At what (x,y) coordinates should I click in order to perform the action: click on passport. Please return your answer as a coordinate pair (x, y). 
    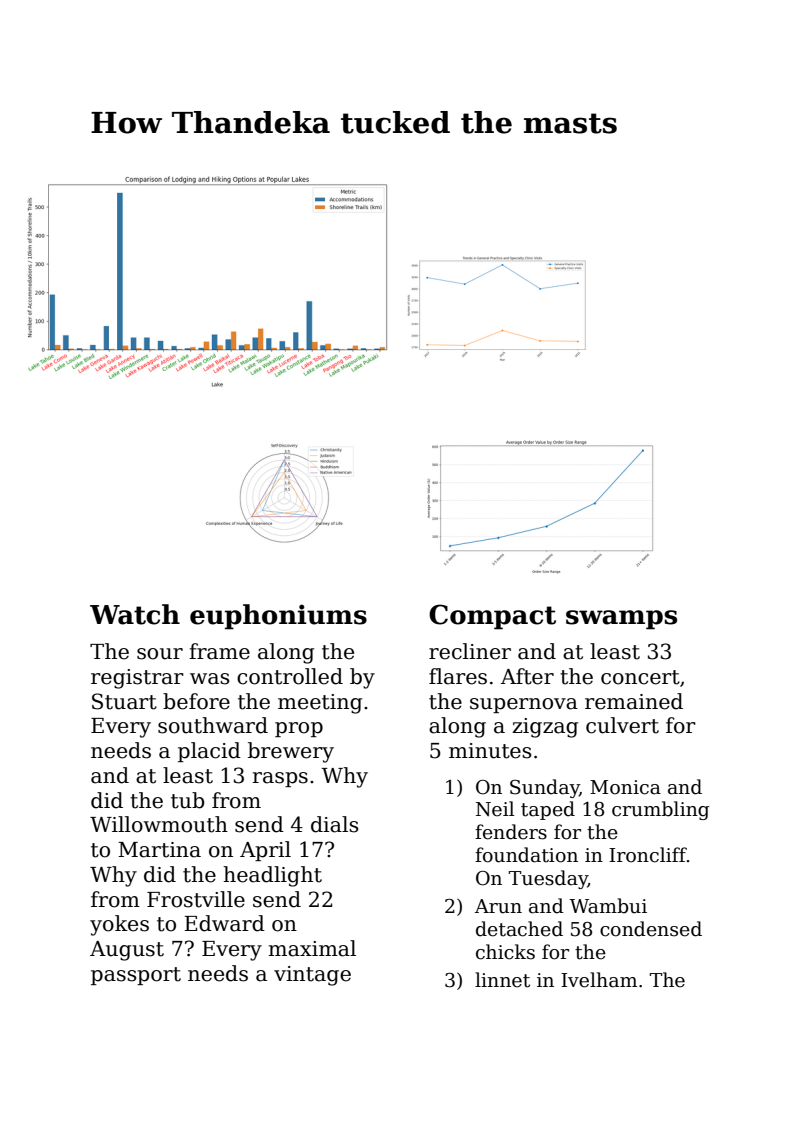
    Looking at the image, I should click on (136, 976).
